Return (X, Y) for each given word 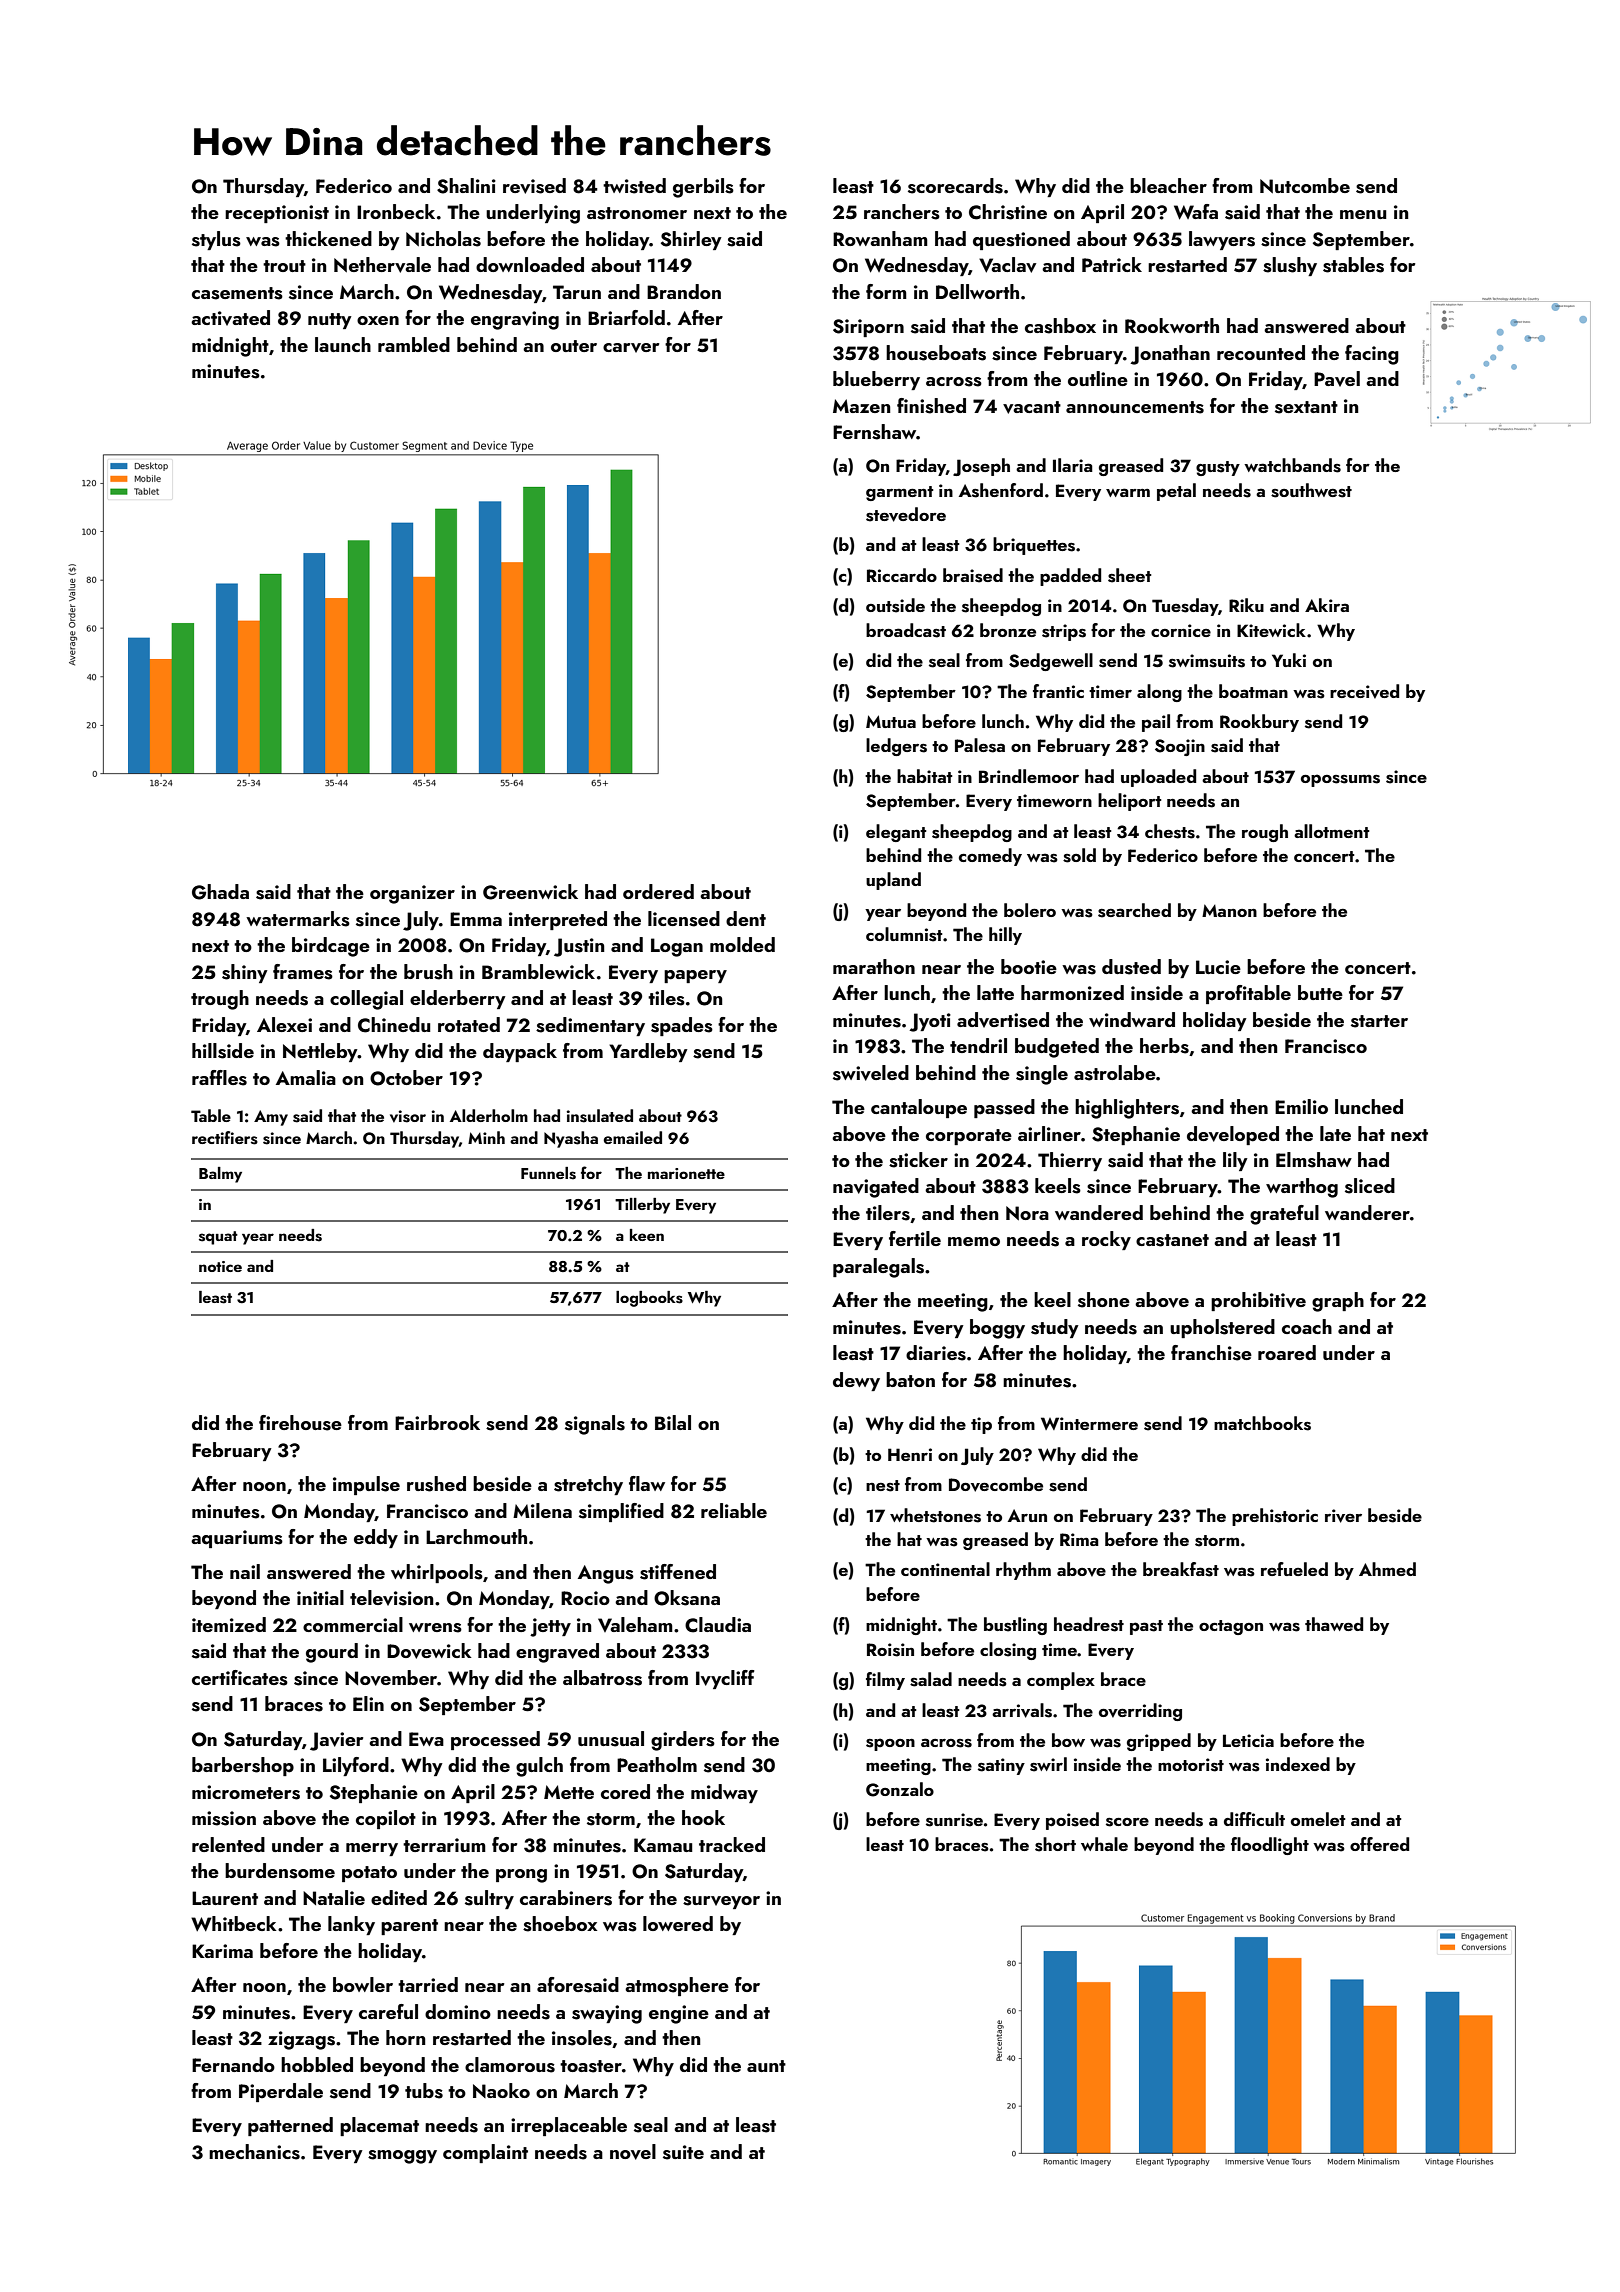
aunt (766, 2066)
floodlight (1270, 1846)
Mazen (861, 406)
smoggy (402, 2157)
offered (1379, 1844)
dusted (1131, 967)
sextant (1306, 407)
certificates (240, 1678)
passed (1004, 1108)
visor (408, 1116)
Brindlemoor (1029, 776)
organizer (412, 894)
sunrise (954, 1820)
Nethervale (382, 265)
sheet (1130, 575)
